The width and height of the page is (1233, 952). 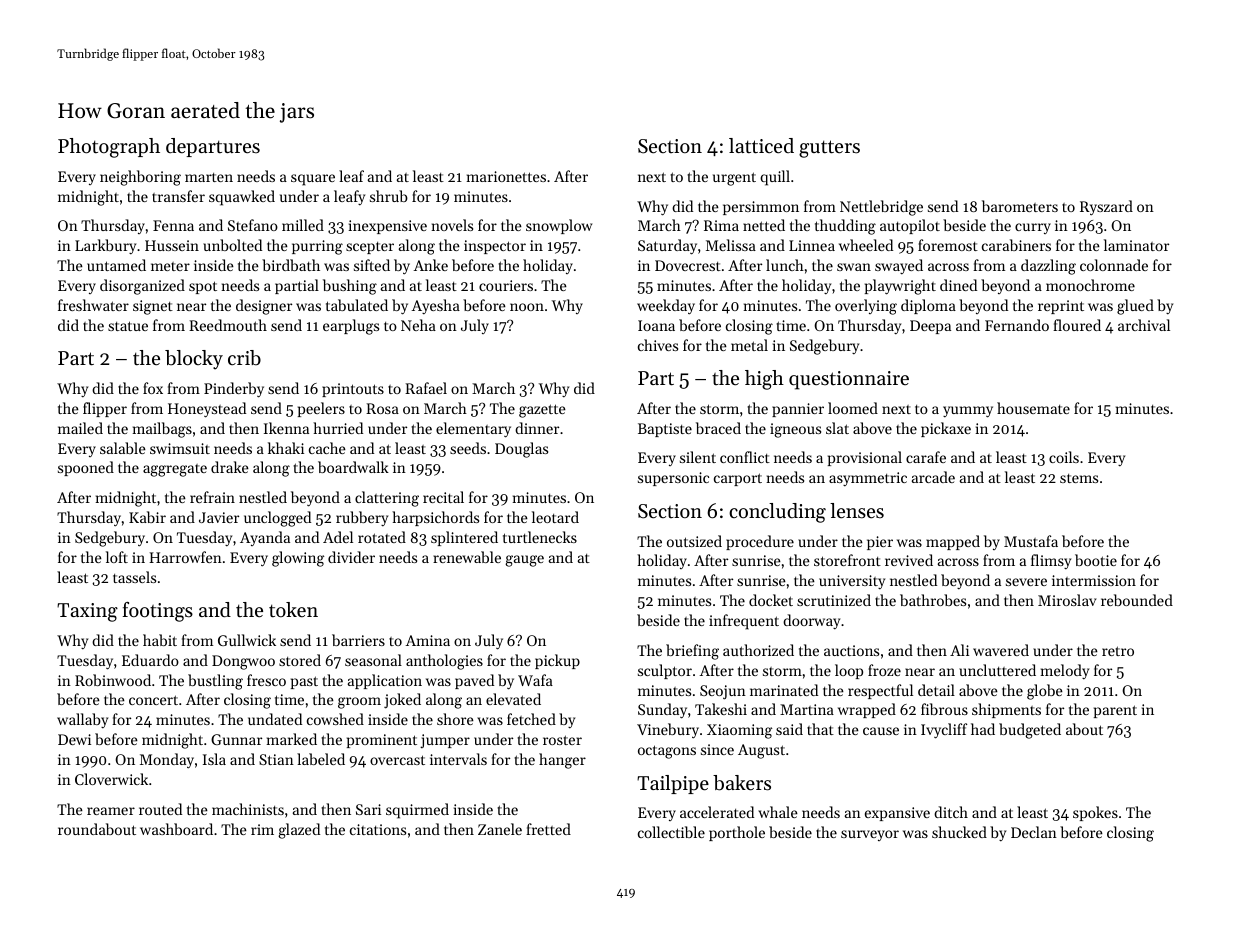 I want to click on loft, so click(x=117, y=557).
